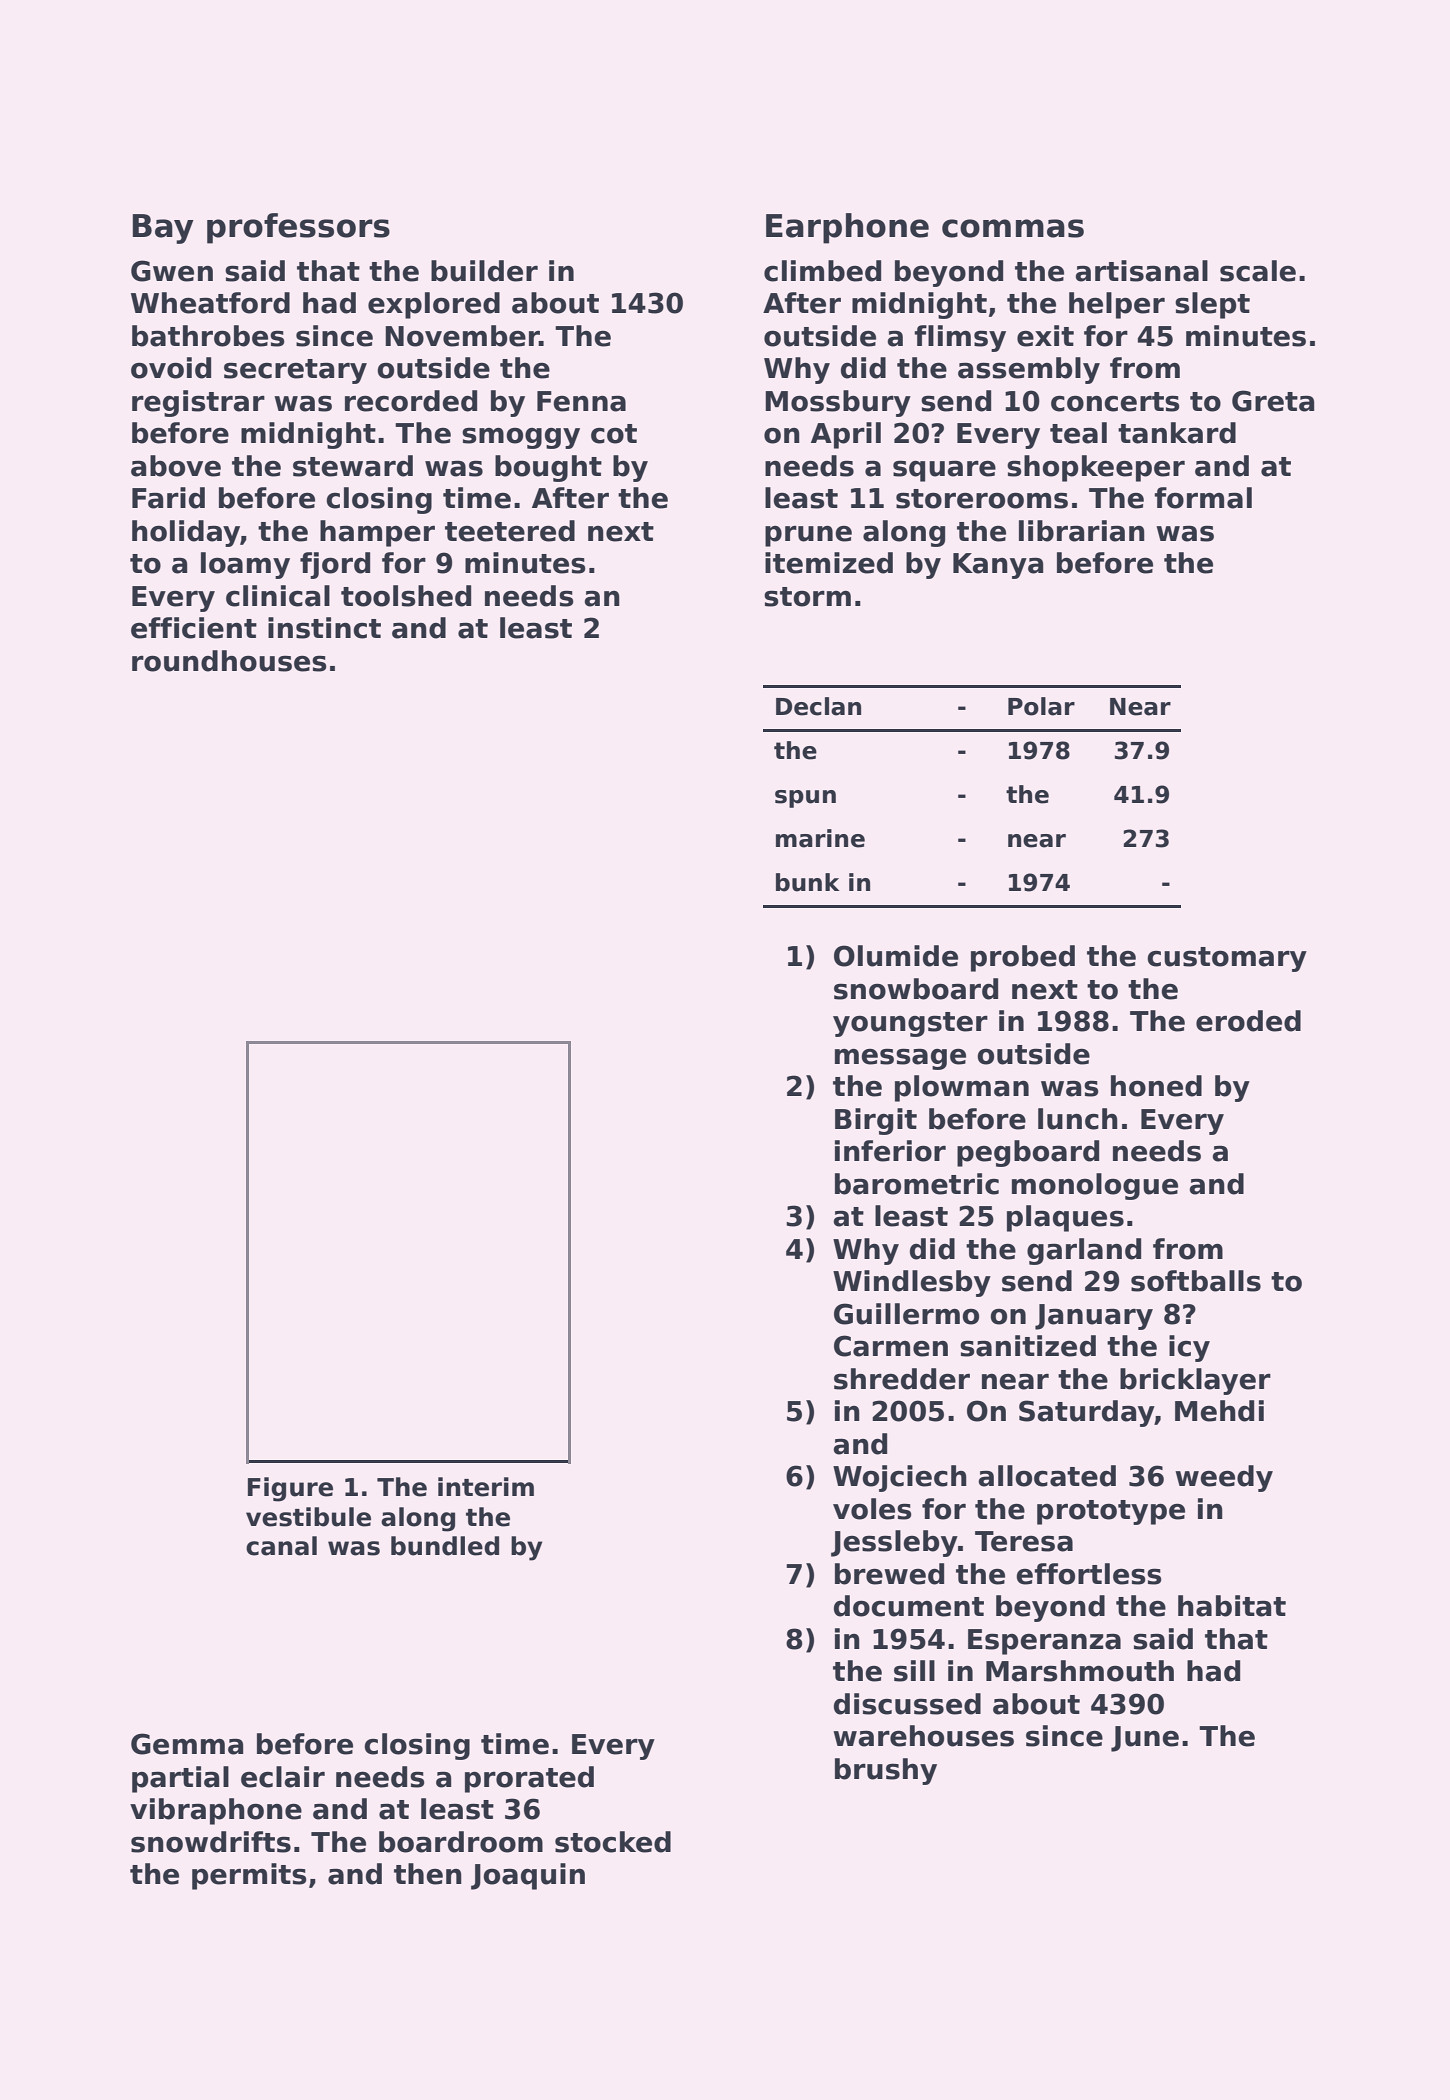  Describe the element at coordinates (822, 271) in the image. I see `climbed` at that location.
